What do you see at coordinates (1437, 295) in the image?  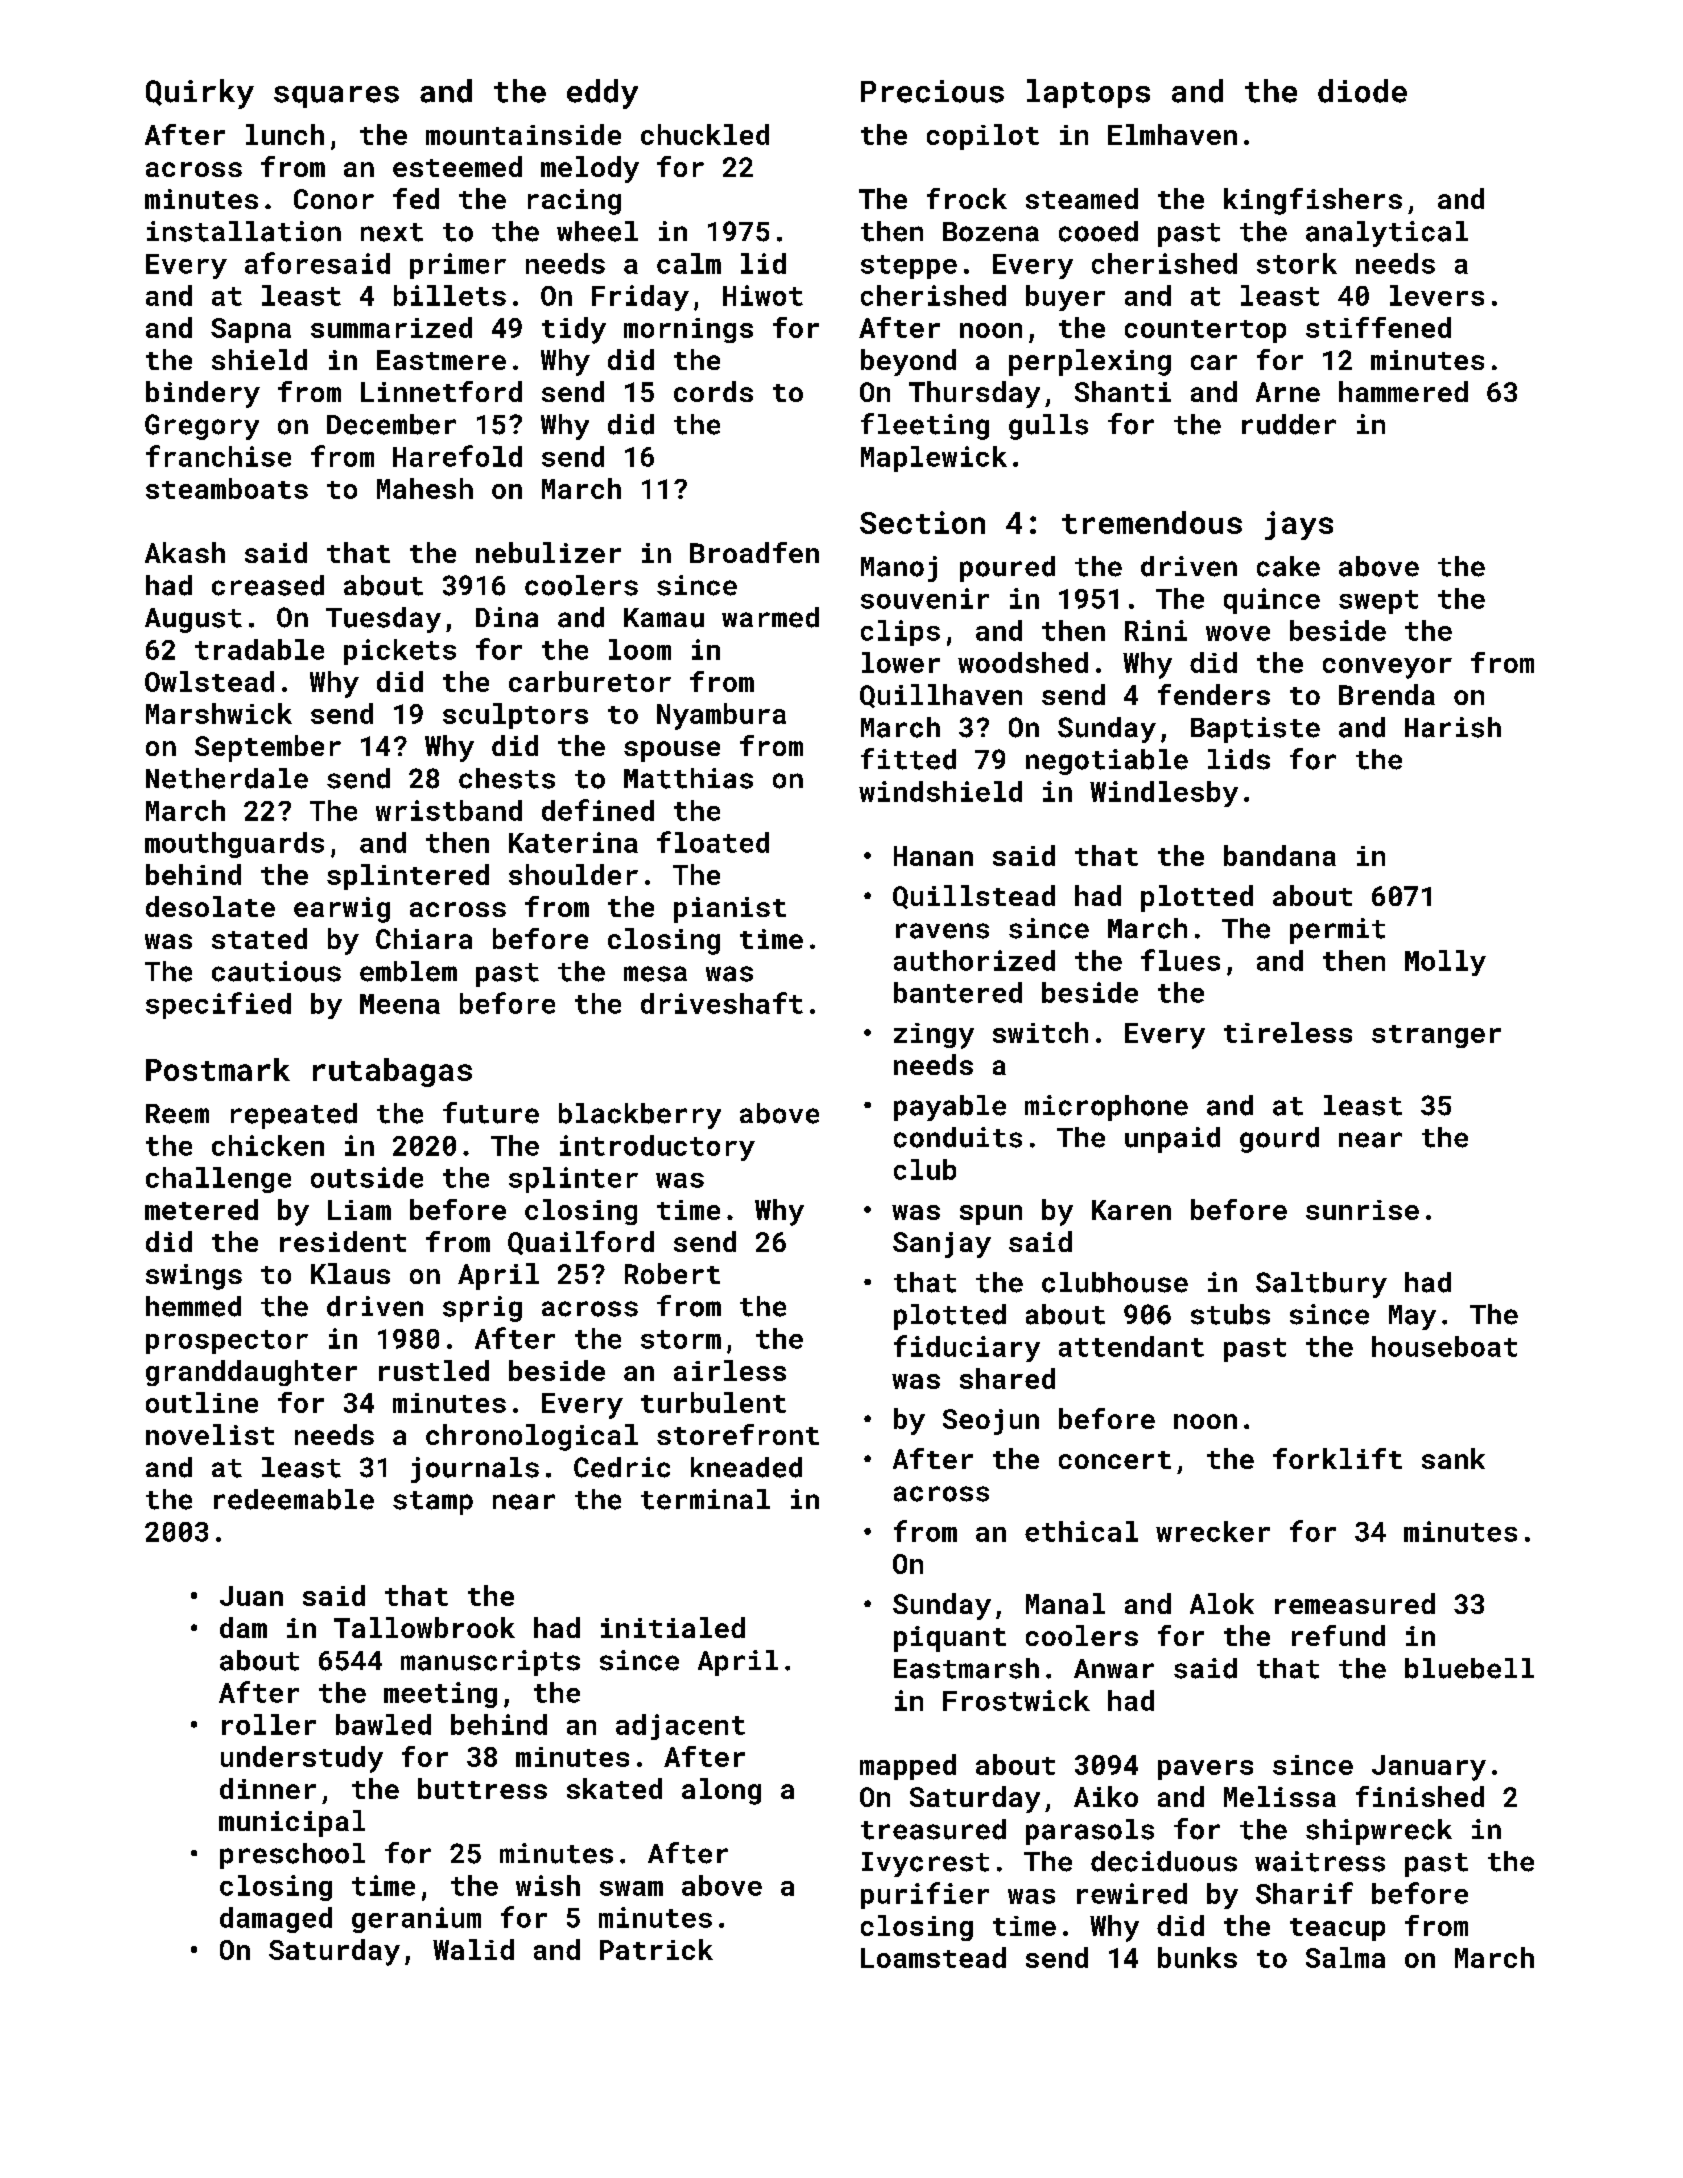 I see `levers` at bounding box center [1437, 295].
